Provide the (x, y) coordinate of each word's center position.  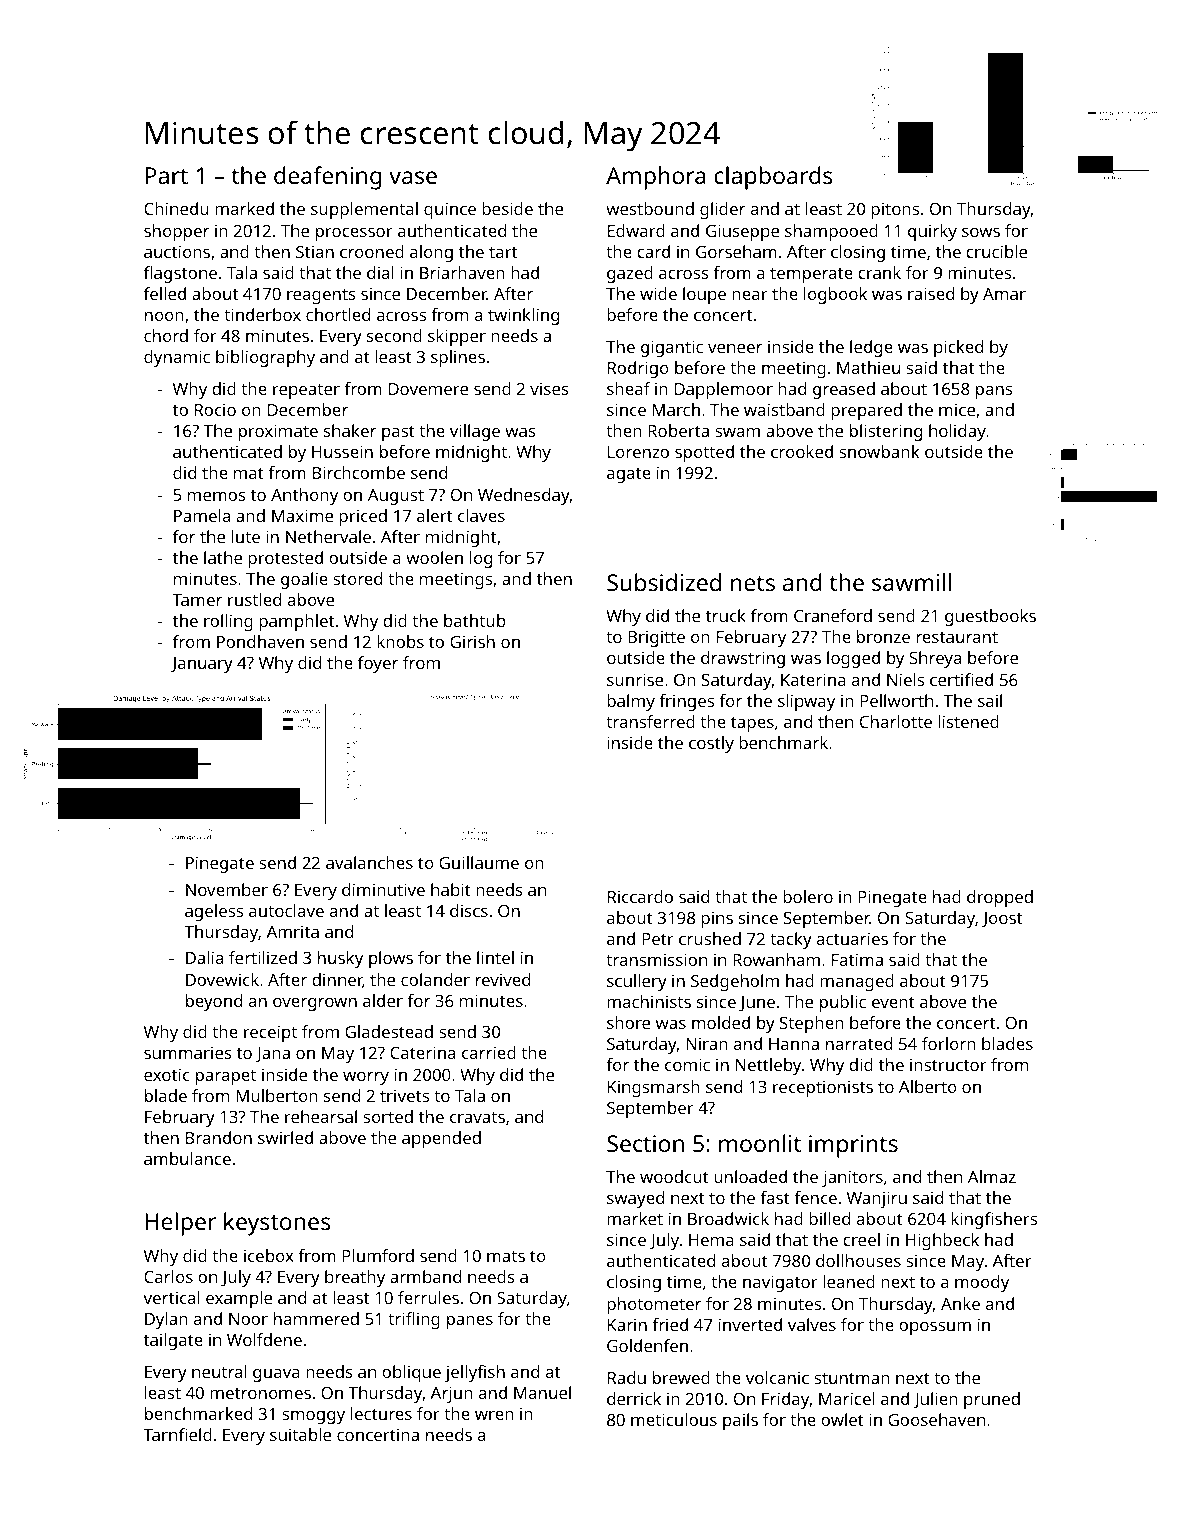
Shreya (935, 659)
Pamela (202, 515)
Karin (627, 1324)
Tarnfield (177, 1434)
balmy (631, 702)
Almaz (992, 1176)
